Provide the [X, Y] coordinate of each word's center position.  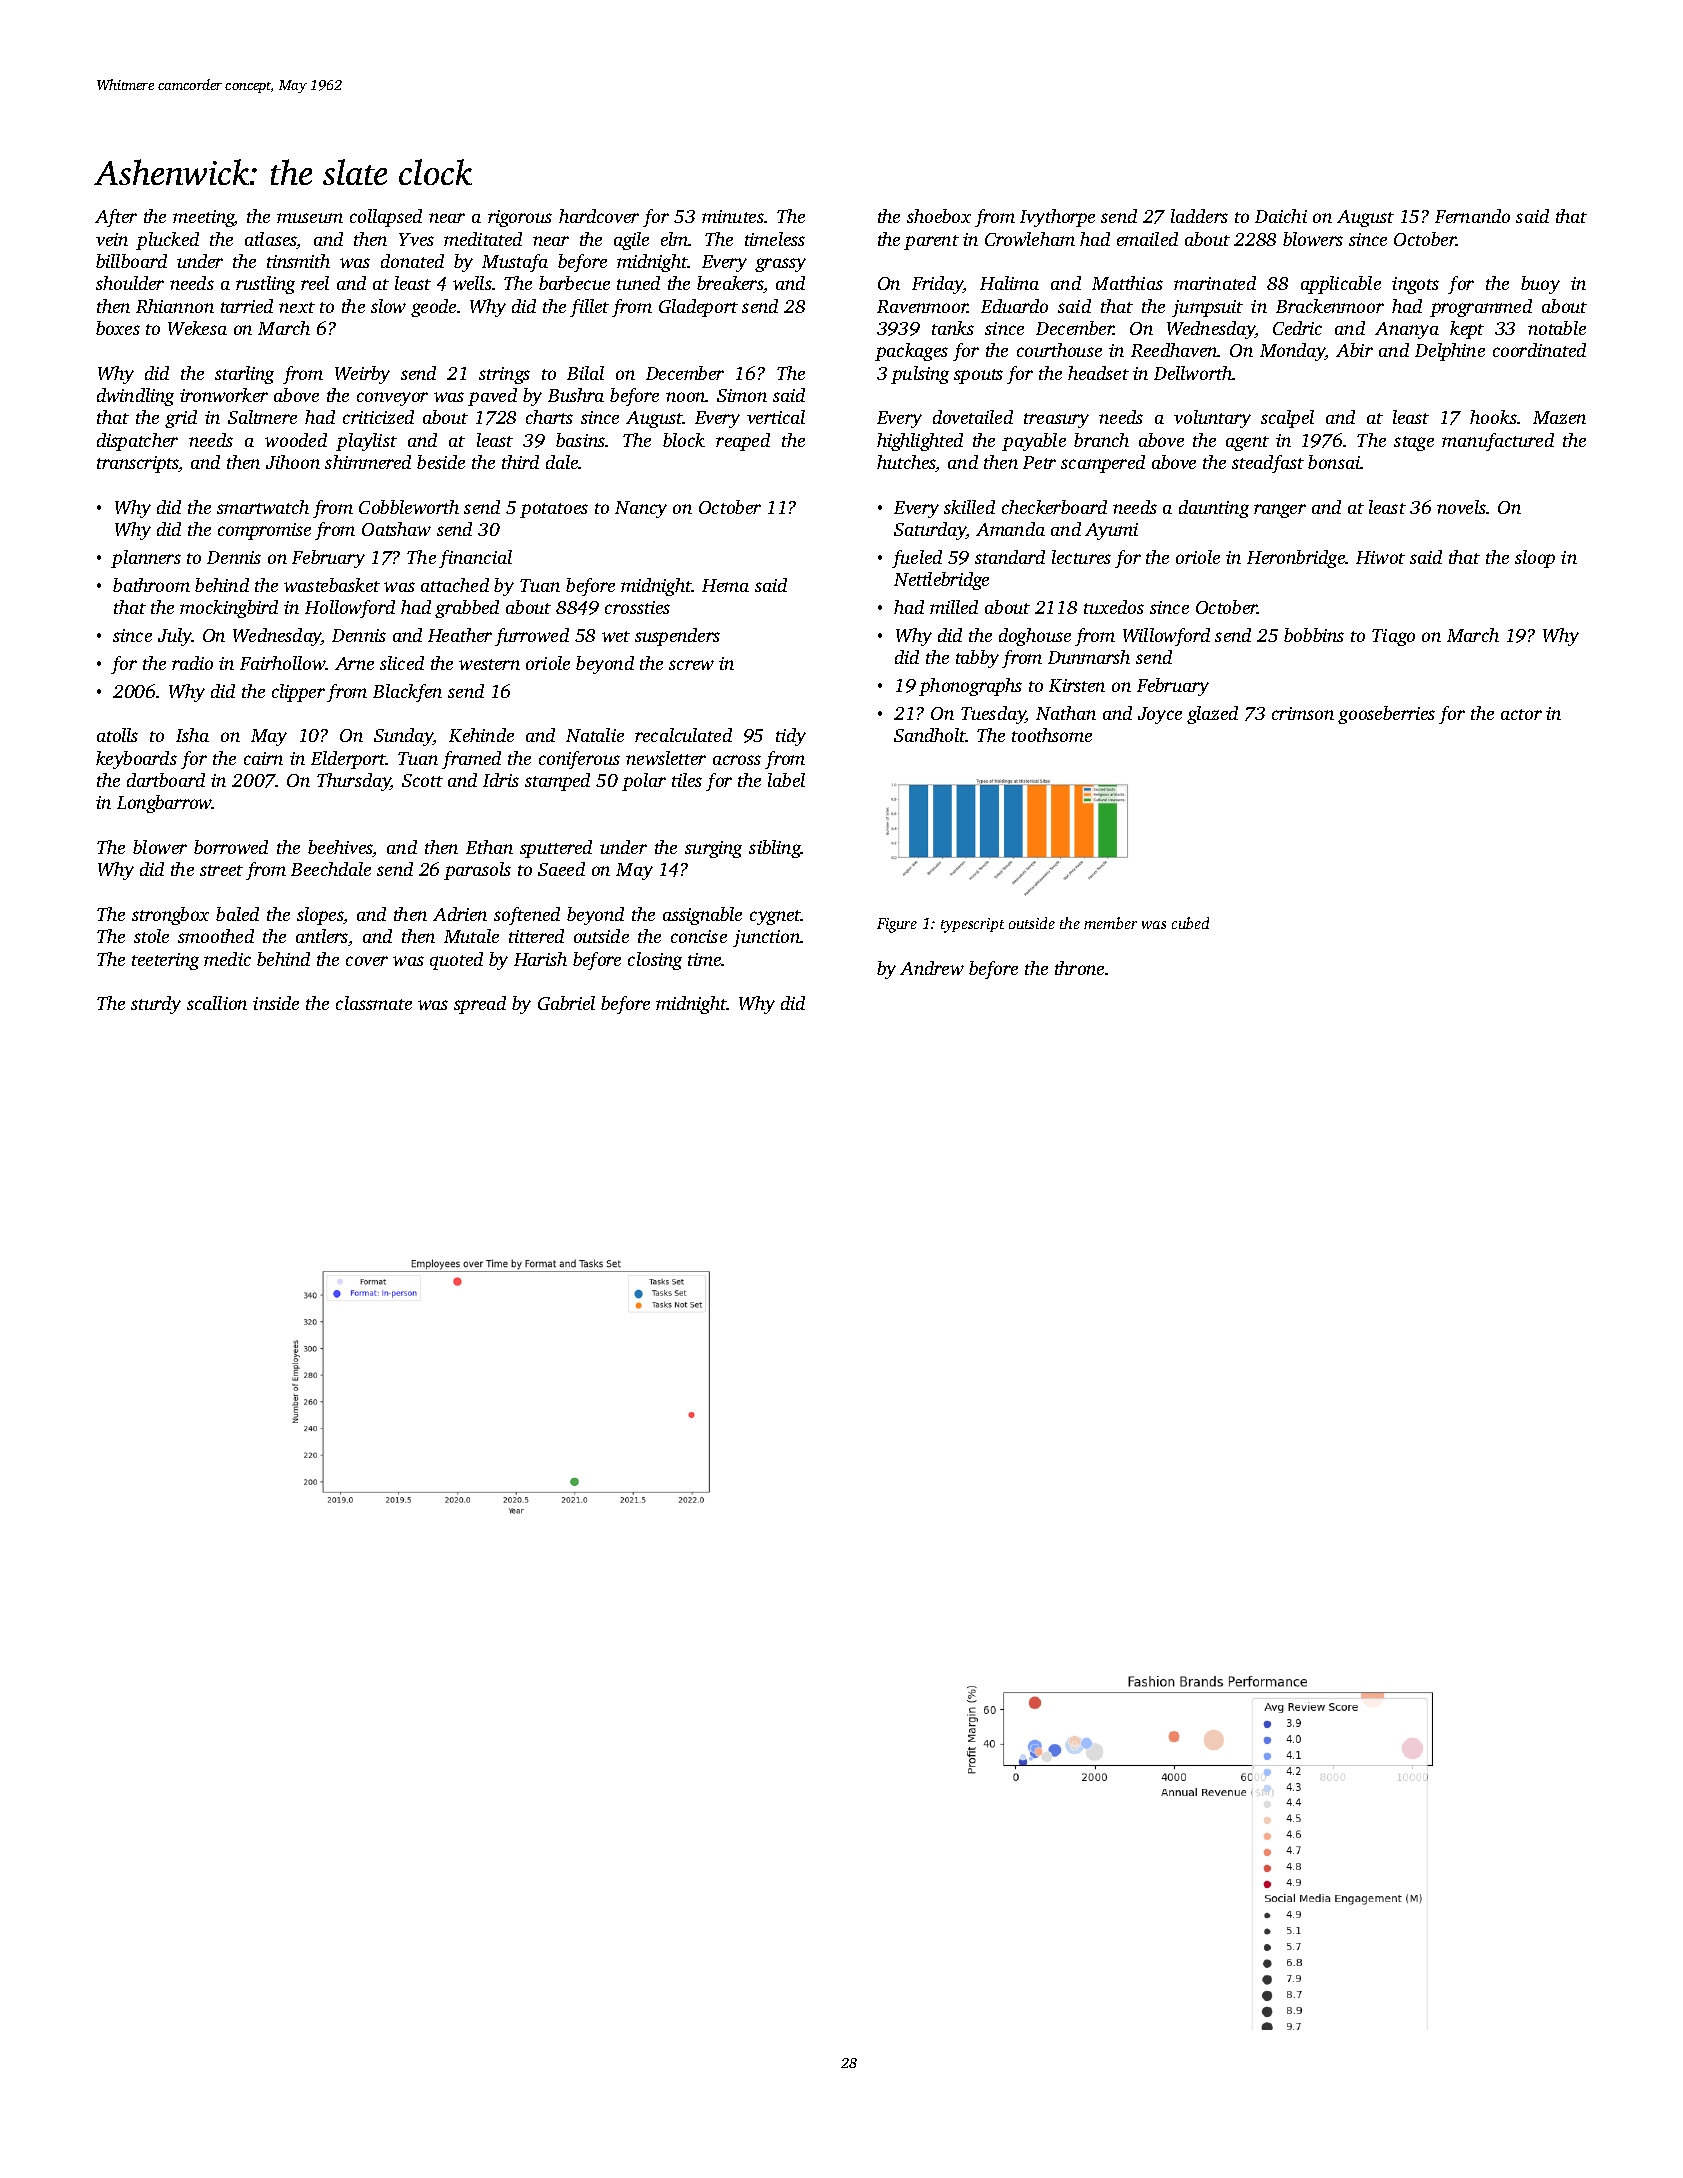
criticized [378, 417]
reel [315, 283]
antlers [322, 936]
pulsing [920, 375]
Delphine [1450, 352]
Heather [460, 635]
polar [644, 782]
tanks [953, 328]
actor [1521, 714]
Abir [1354, 350]
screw [691, 665]
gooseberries [1386, 715]
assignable [702, 916]
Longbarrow [164, 804]
